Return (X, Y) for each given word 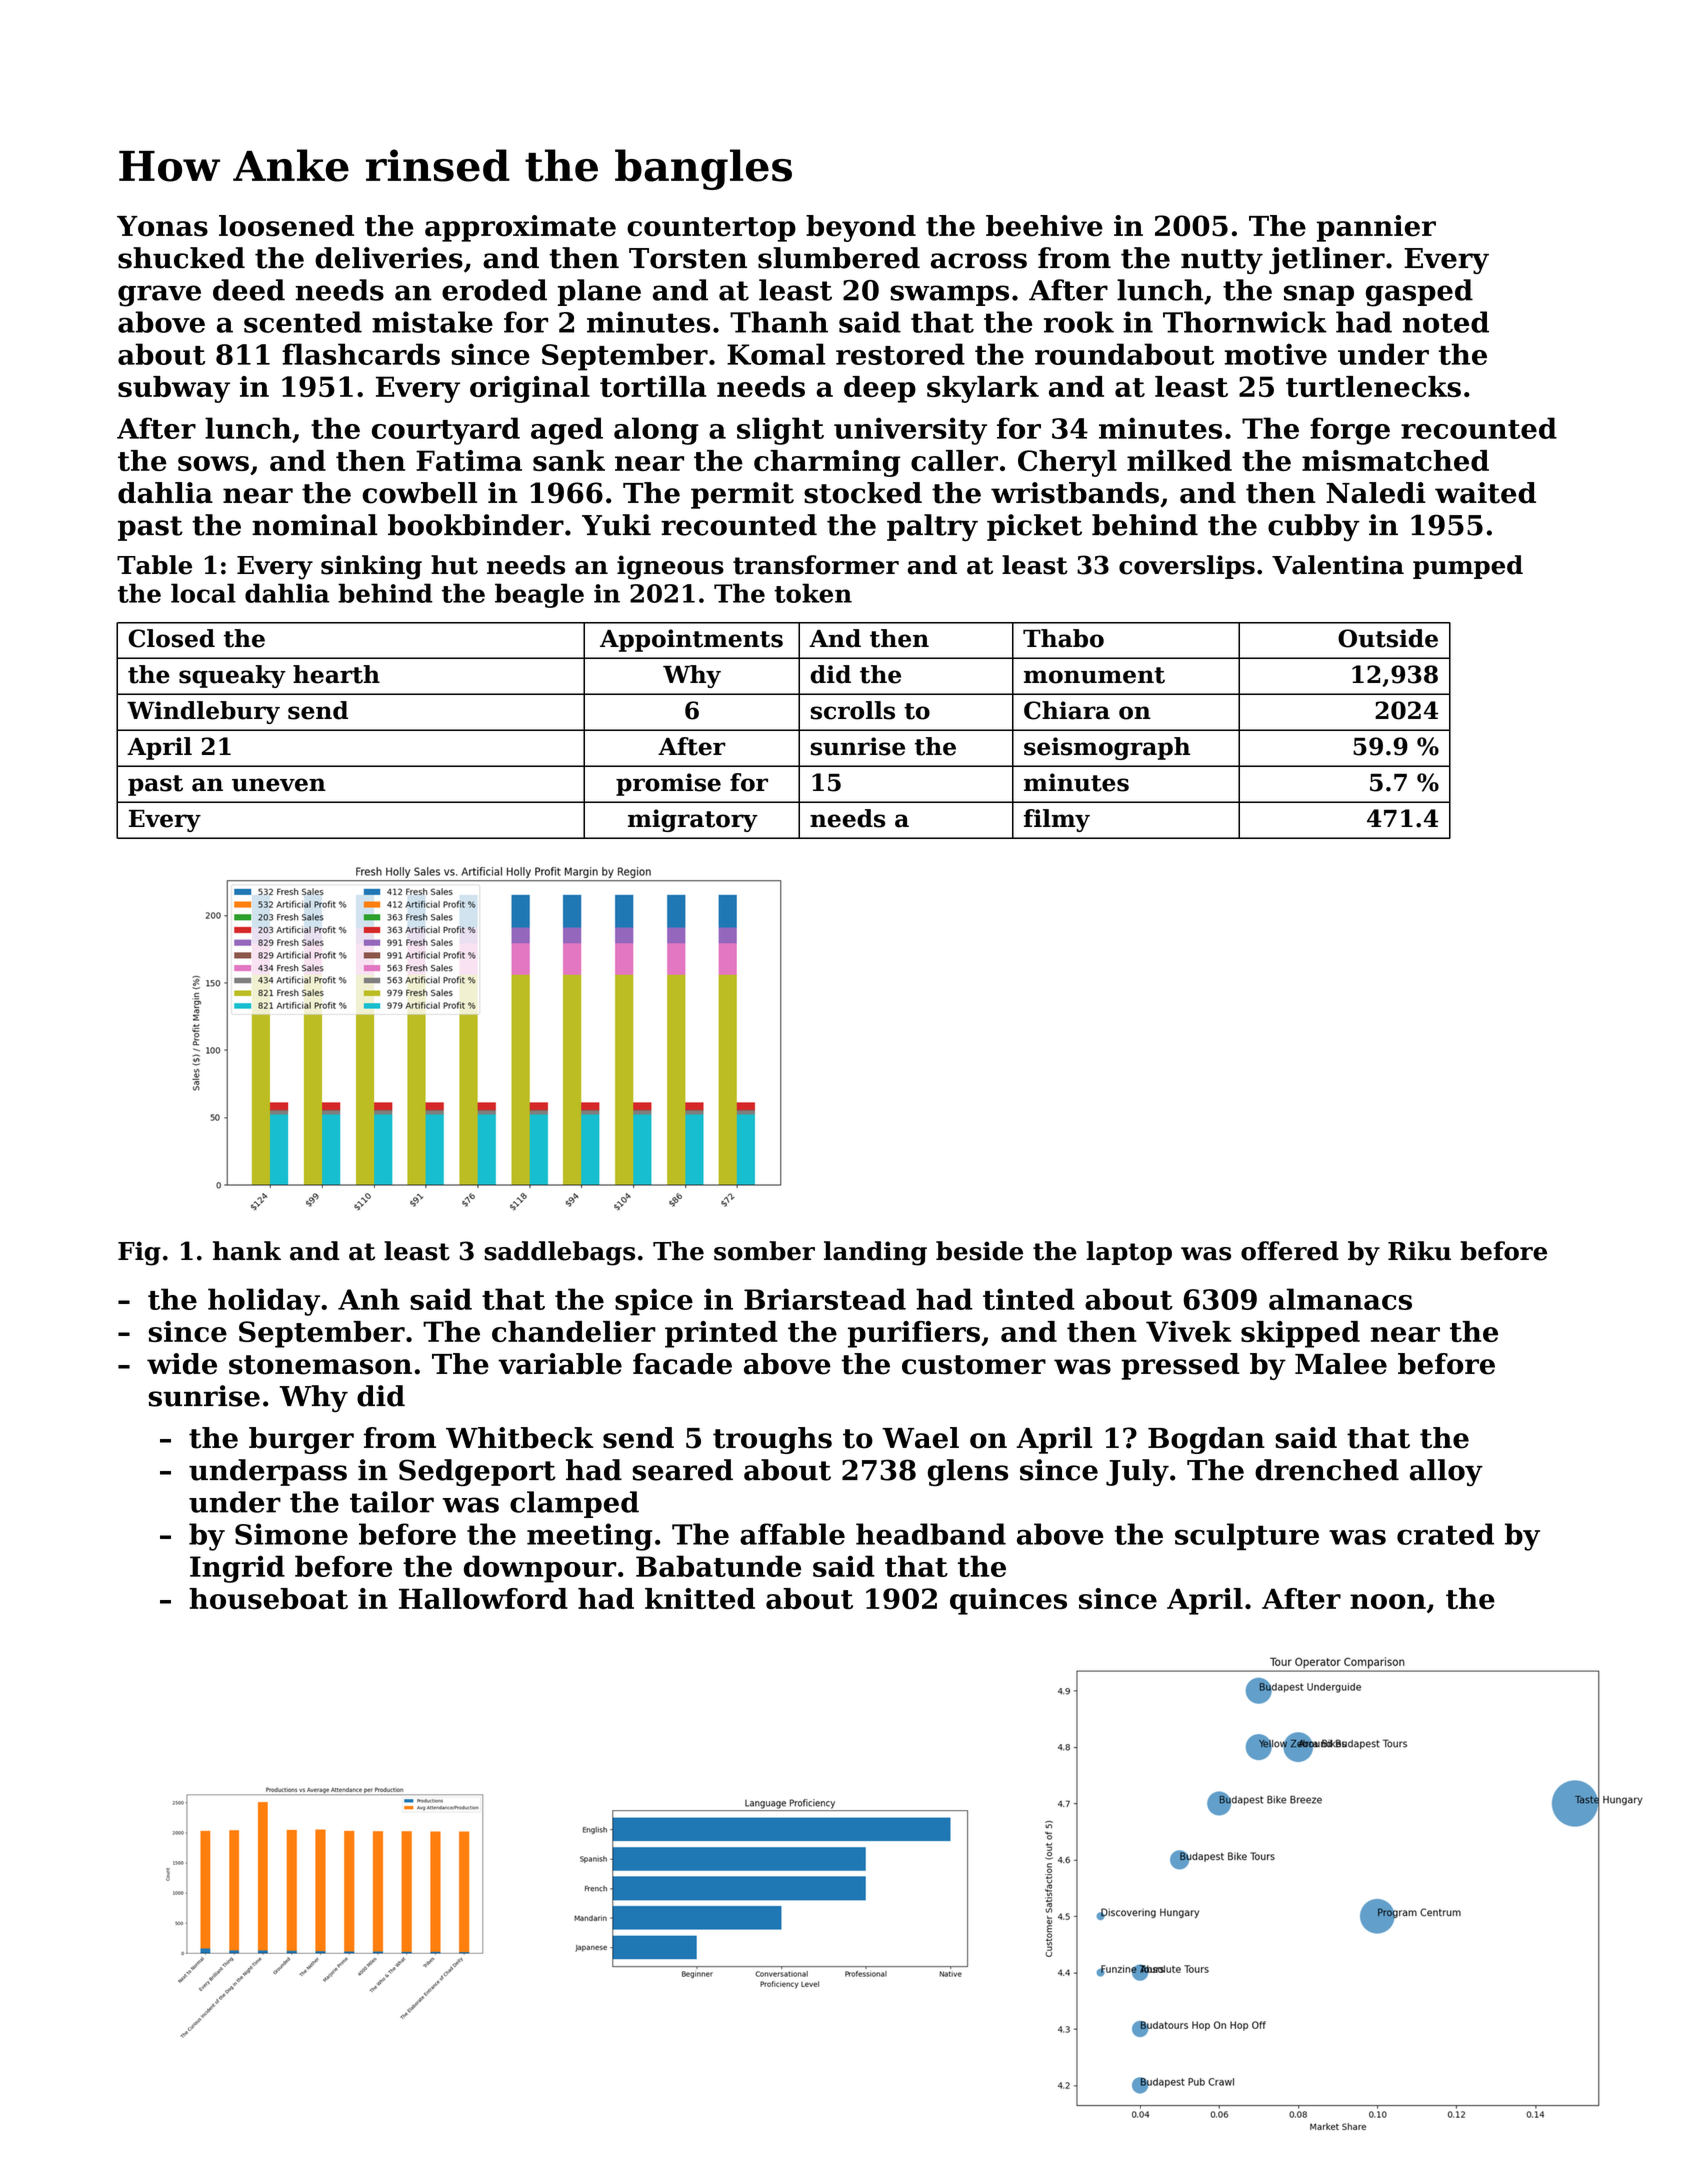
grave (159, 296)
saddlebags (559, 1253)
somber (764, 1251)
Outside (1388, 638)
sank (569, 460)
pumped (1468, 567)
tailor (392, 1502)
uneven (279, 785)
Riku (1419, 1251)
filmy (1057, 820)
